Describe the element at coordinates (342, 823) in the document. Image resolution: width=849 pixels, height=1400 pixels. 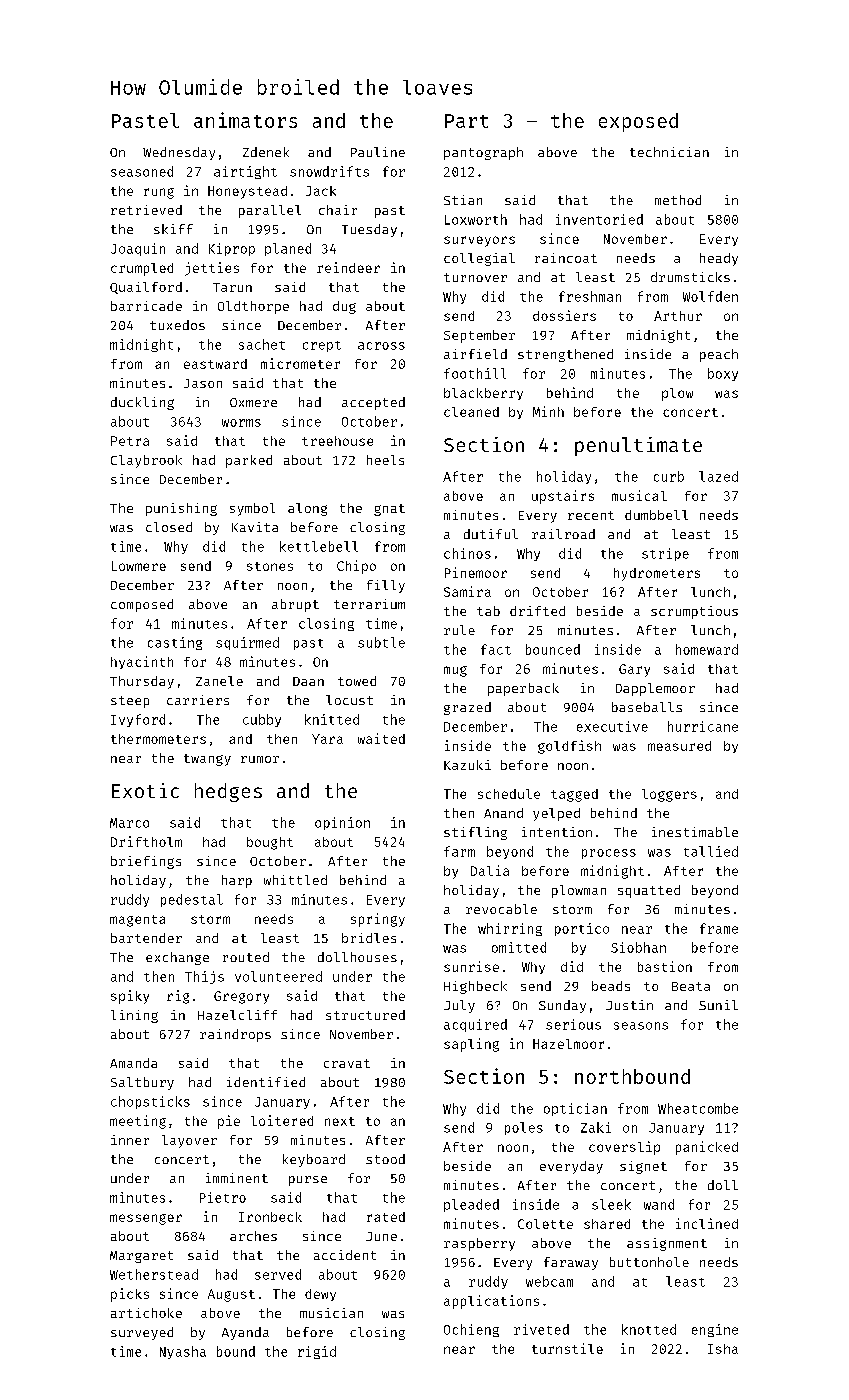
I see `opinion` at that location.
